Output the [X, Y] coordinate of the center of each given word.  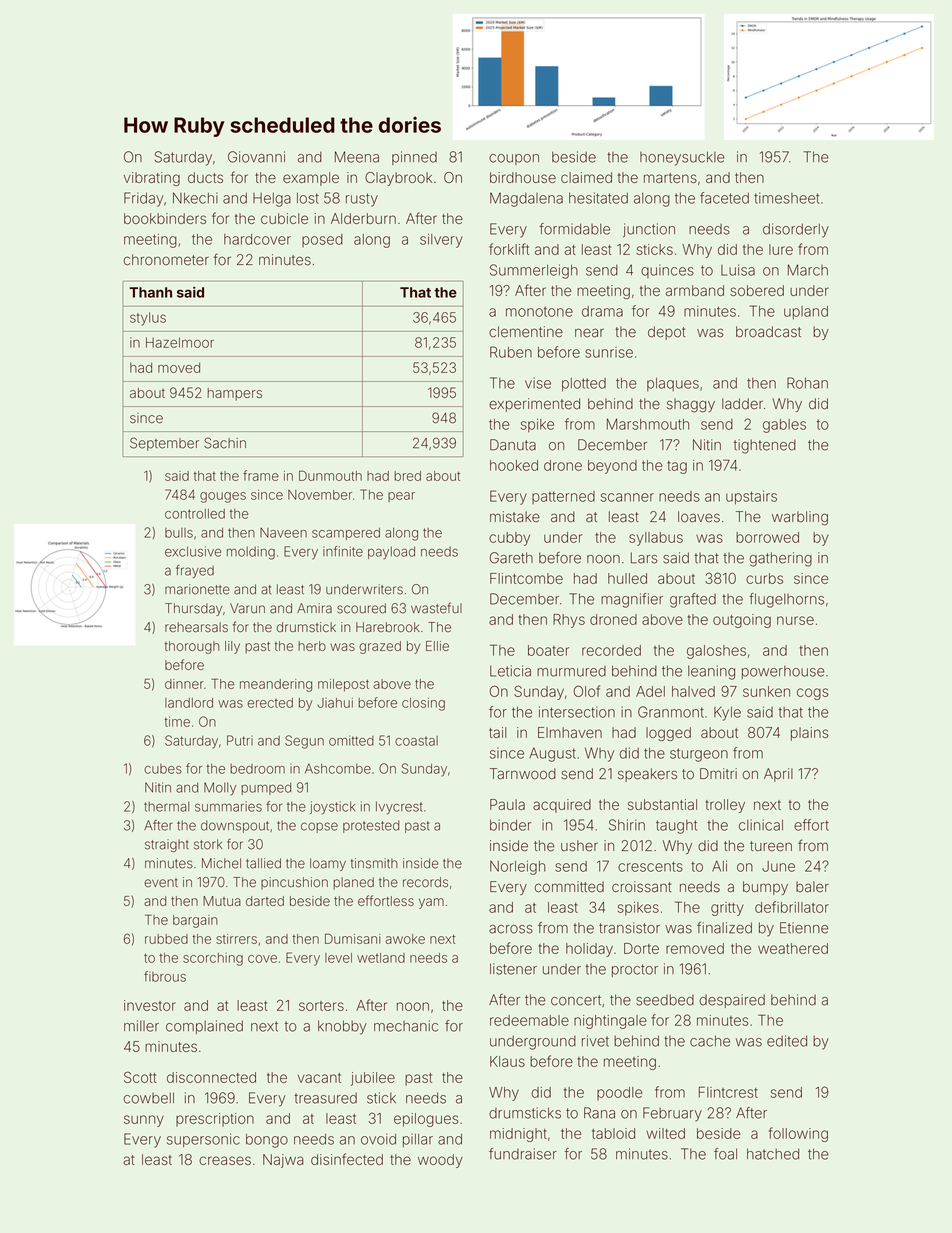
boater [548, 650]
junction [649, 230]
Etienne [804, 928]
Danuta [513, 445]
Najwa [283, 1161]
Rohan [807, 383]
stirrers [236, 939]
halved [693, 691]
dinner [184, 684]
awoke [405, 939]
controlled [195, 514]
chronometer [166, 260]
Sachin [225, 443]
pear [401, 497]
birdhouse [523, 177]
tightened [765, 446]
